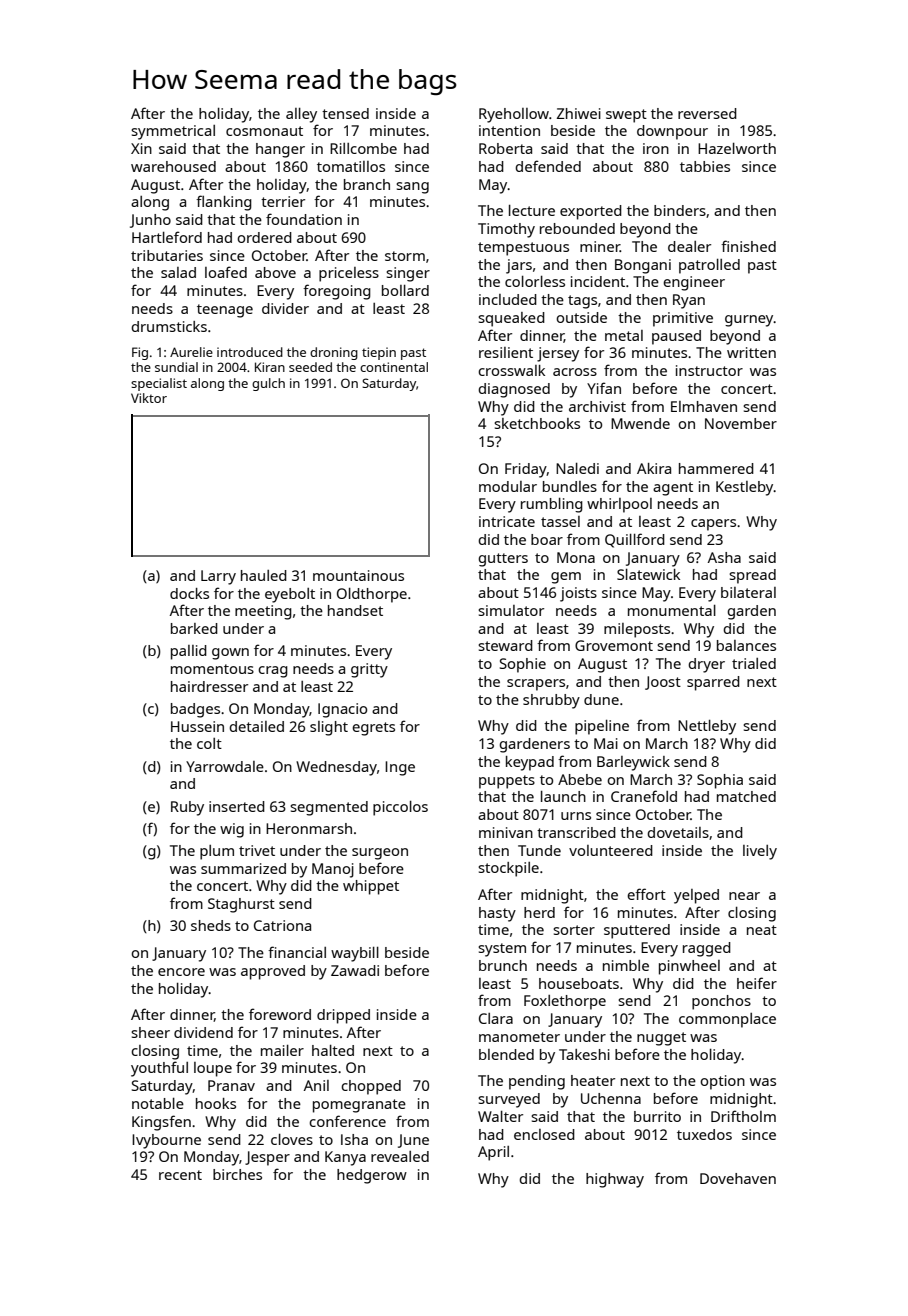  Describe the element at coordinates (394, 367) in the document. I see `continental` at that location.
